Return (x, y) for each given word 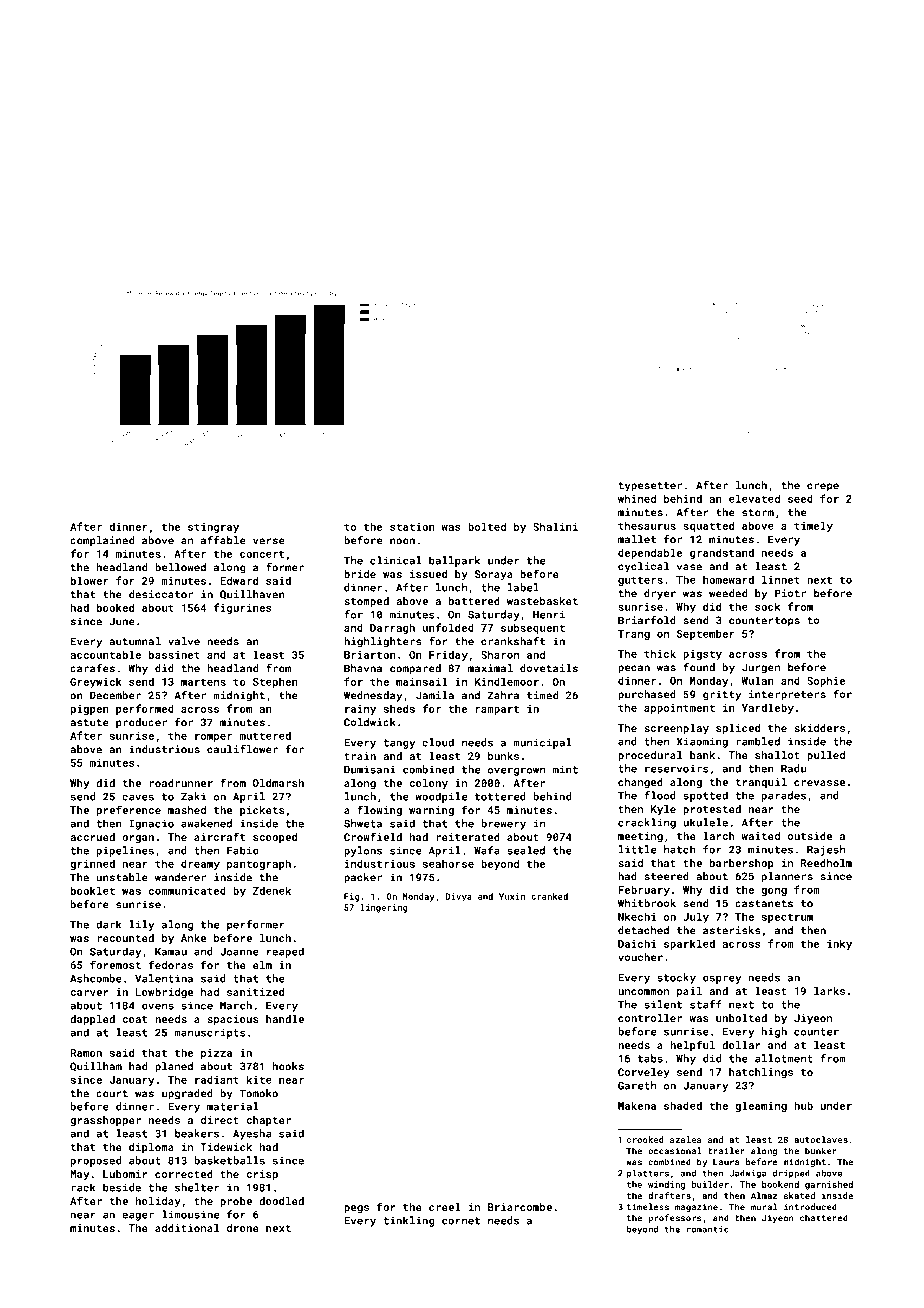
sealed (526, 850)
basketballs (229, 1160)
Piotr (790, 593)
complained (102, 541)
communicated (187, 890)
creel (445, 1207)
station (412, 527)
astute (89, 723)
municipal (542, 743)
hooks (288, 1066)
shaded (683, 1105)
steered (666, 876)
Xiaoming (702, 742)
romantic (708, 1229)
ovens (158, 1006)
